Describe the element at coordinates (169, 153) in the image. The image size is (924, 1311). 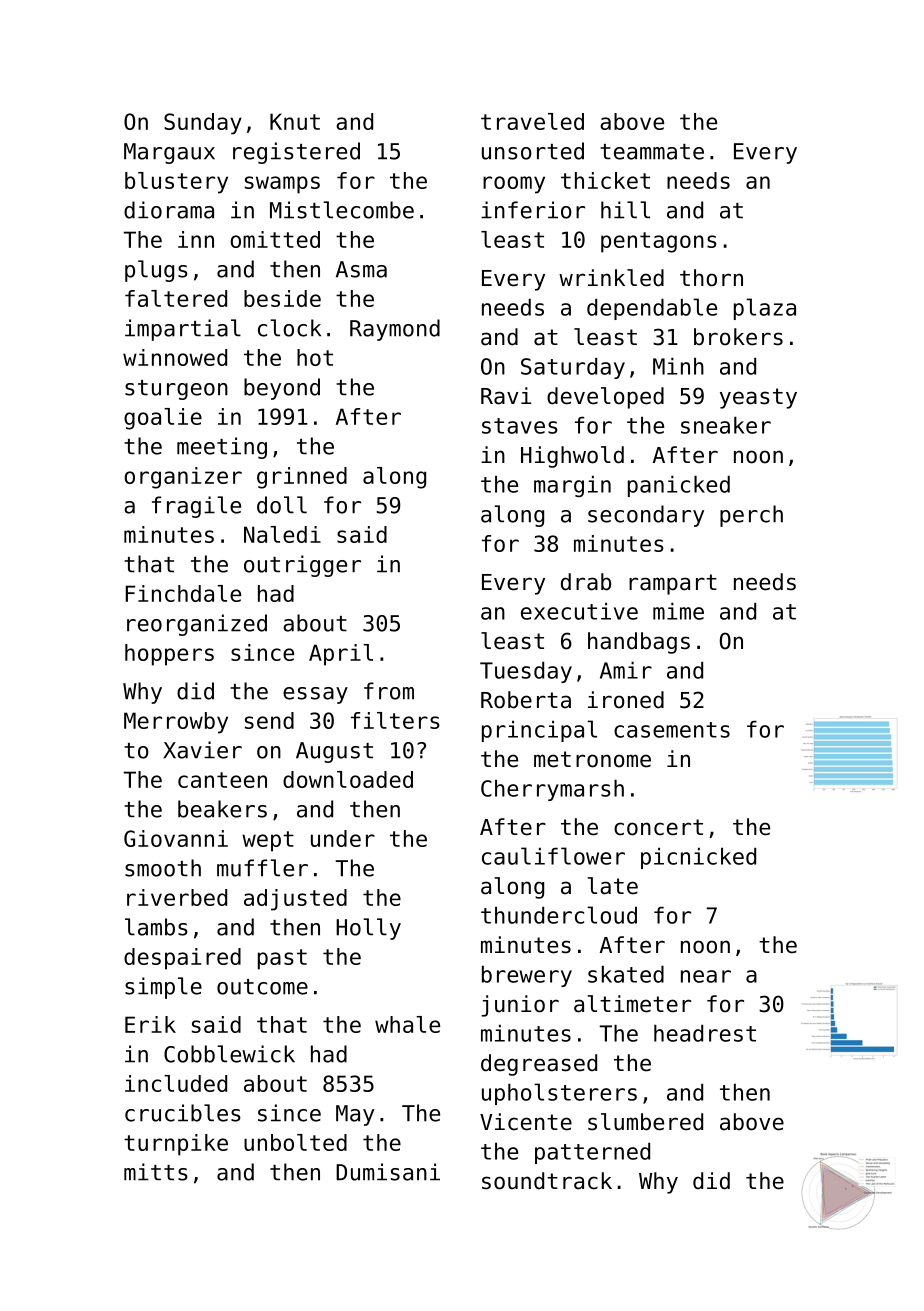
I see `Margaux` at that location.
